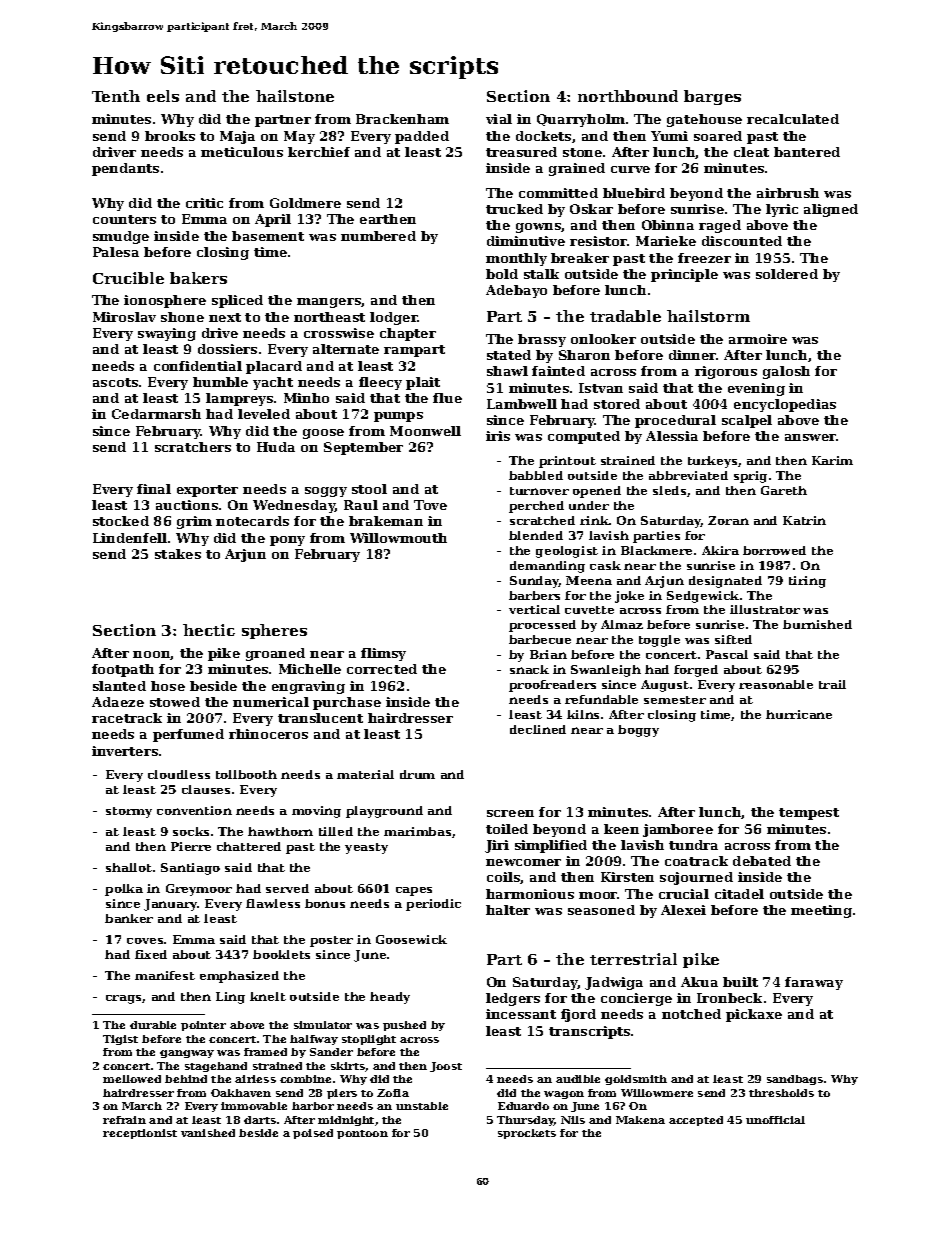 The height and width of the document is (1233, 952). I want to click on simplified, so click(551, 846).
